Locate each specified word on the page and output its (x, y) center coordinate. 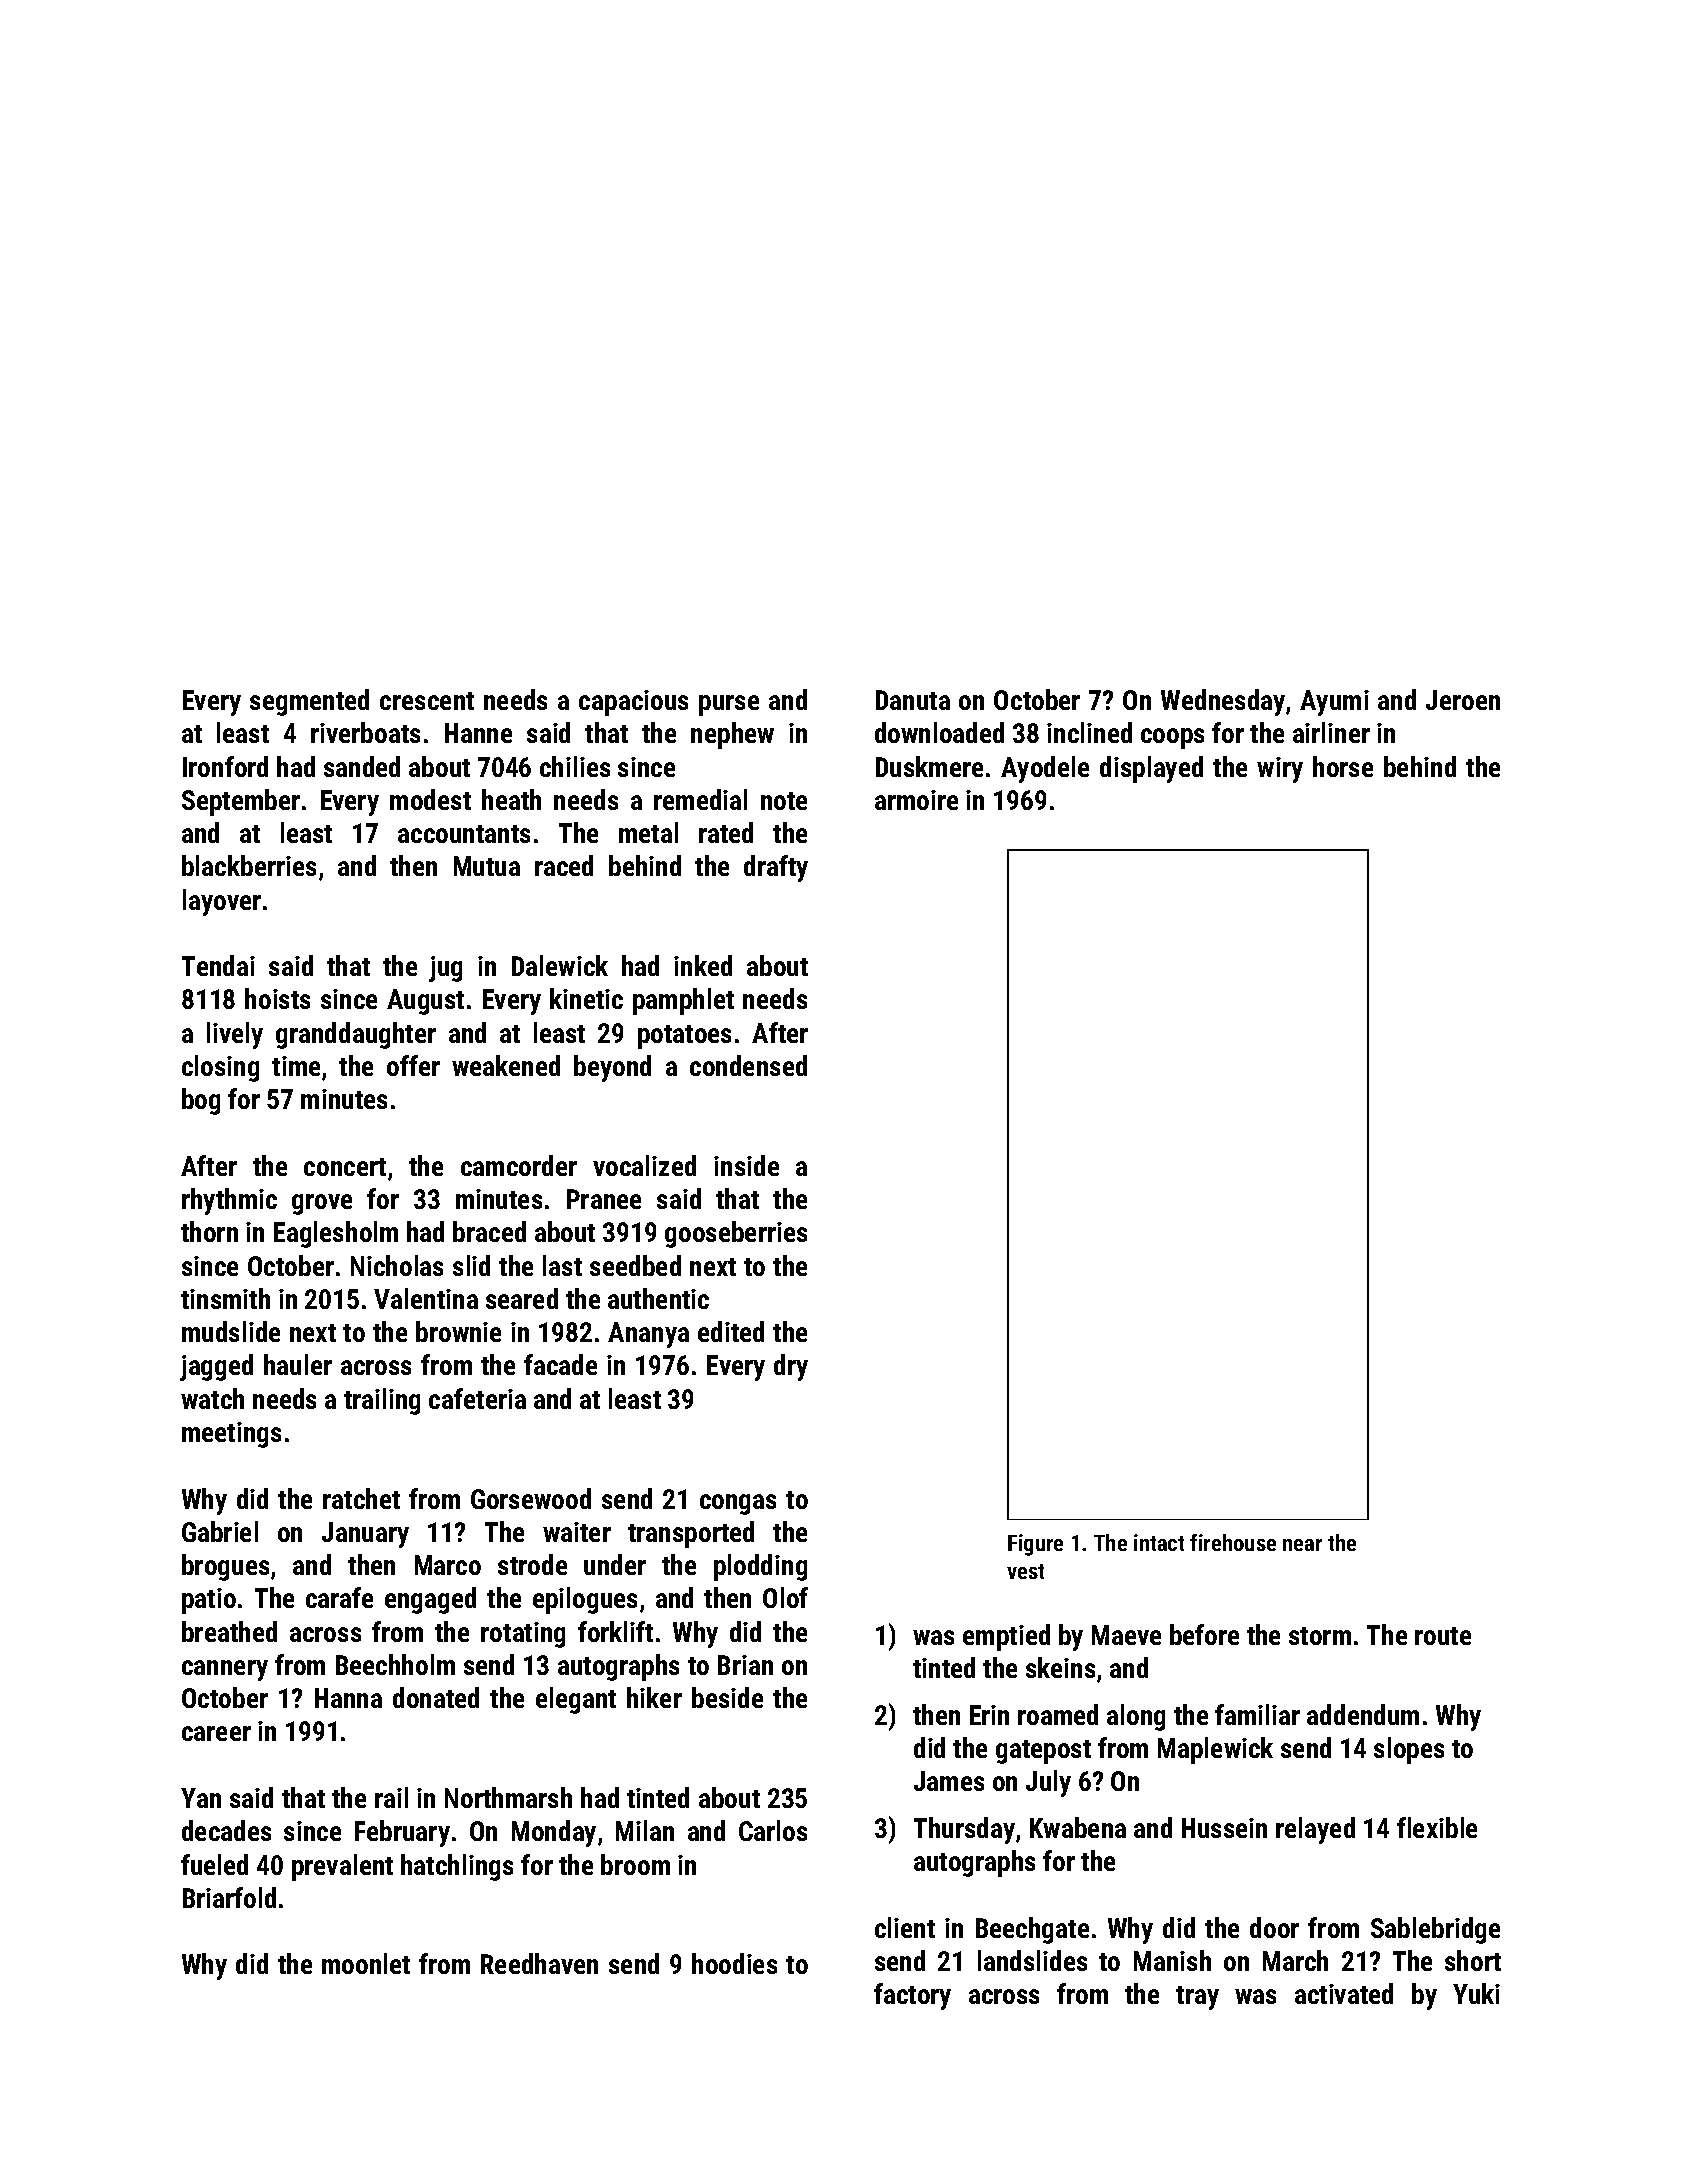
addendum (1363, 1714)
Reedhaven (539, 1963)
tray (1197, 1998)
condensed (748, 1065)
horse (1343, 766)
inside (746, 1165)
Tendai (218, 965)
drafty (776, 868)
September (241, 802)
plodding (760, 1567)
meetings (231, 1435)
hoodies (734, 1963)
